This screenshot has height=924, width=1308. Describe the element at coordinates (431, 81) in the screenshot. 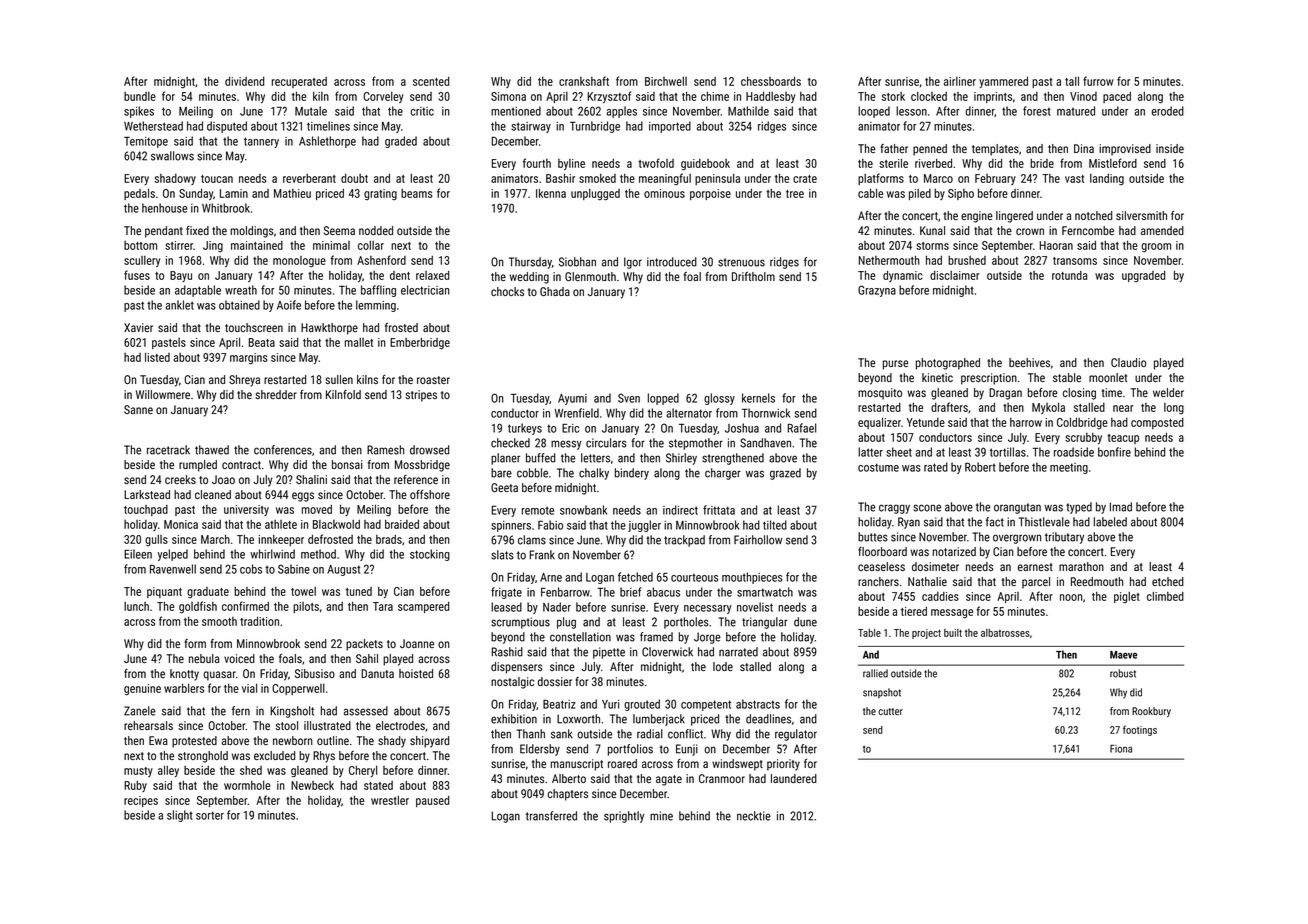

I see `scented` at that location.
